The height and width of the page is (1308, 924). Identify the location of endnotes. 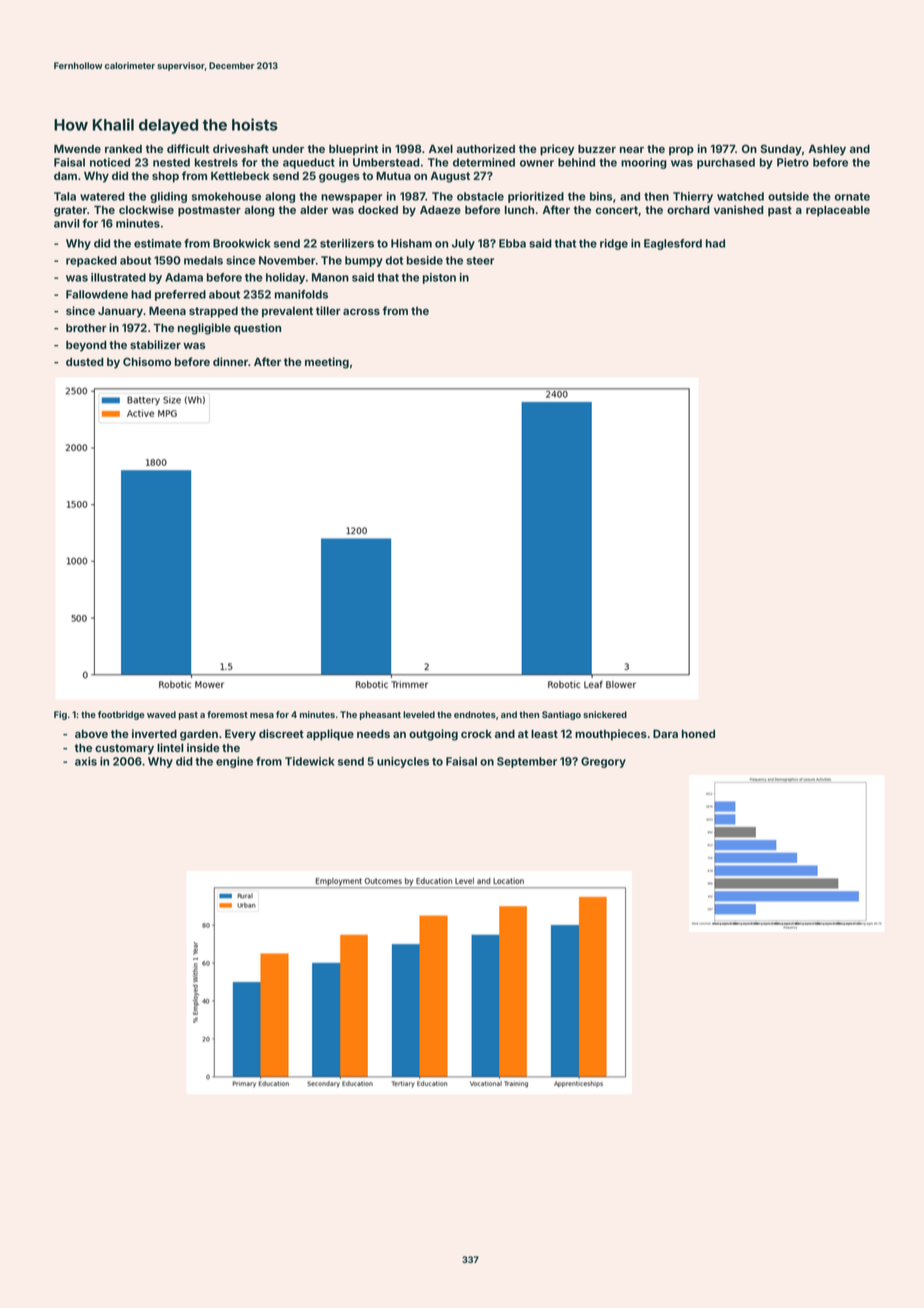
(475, 714).
